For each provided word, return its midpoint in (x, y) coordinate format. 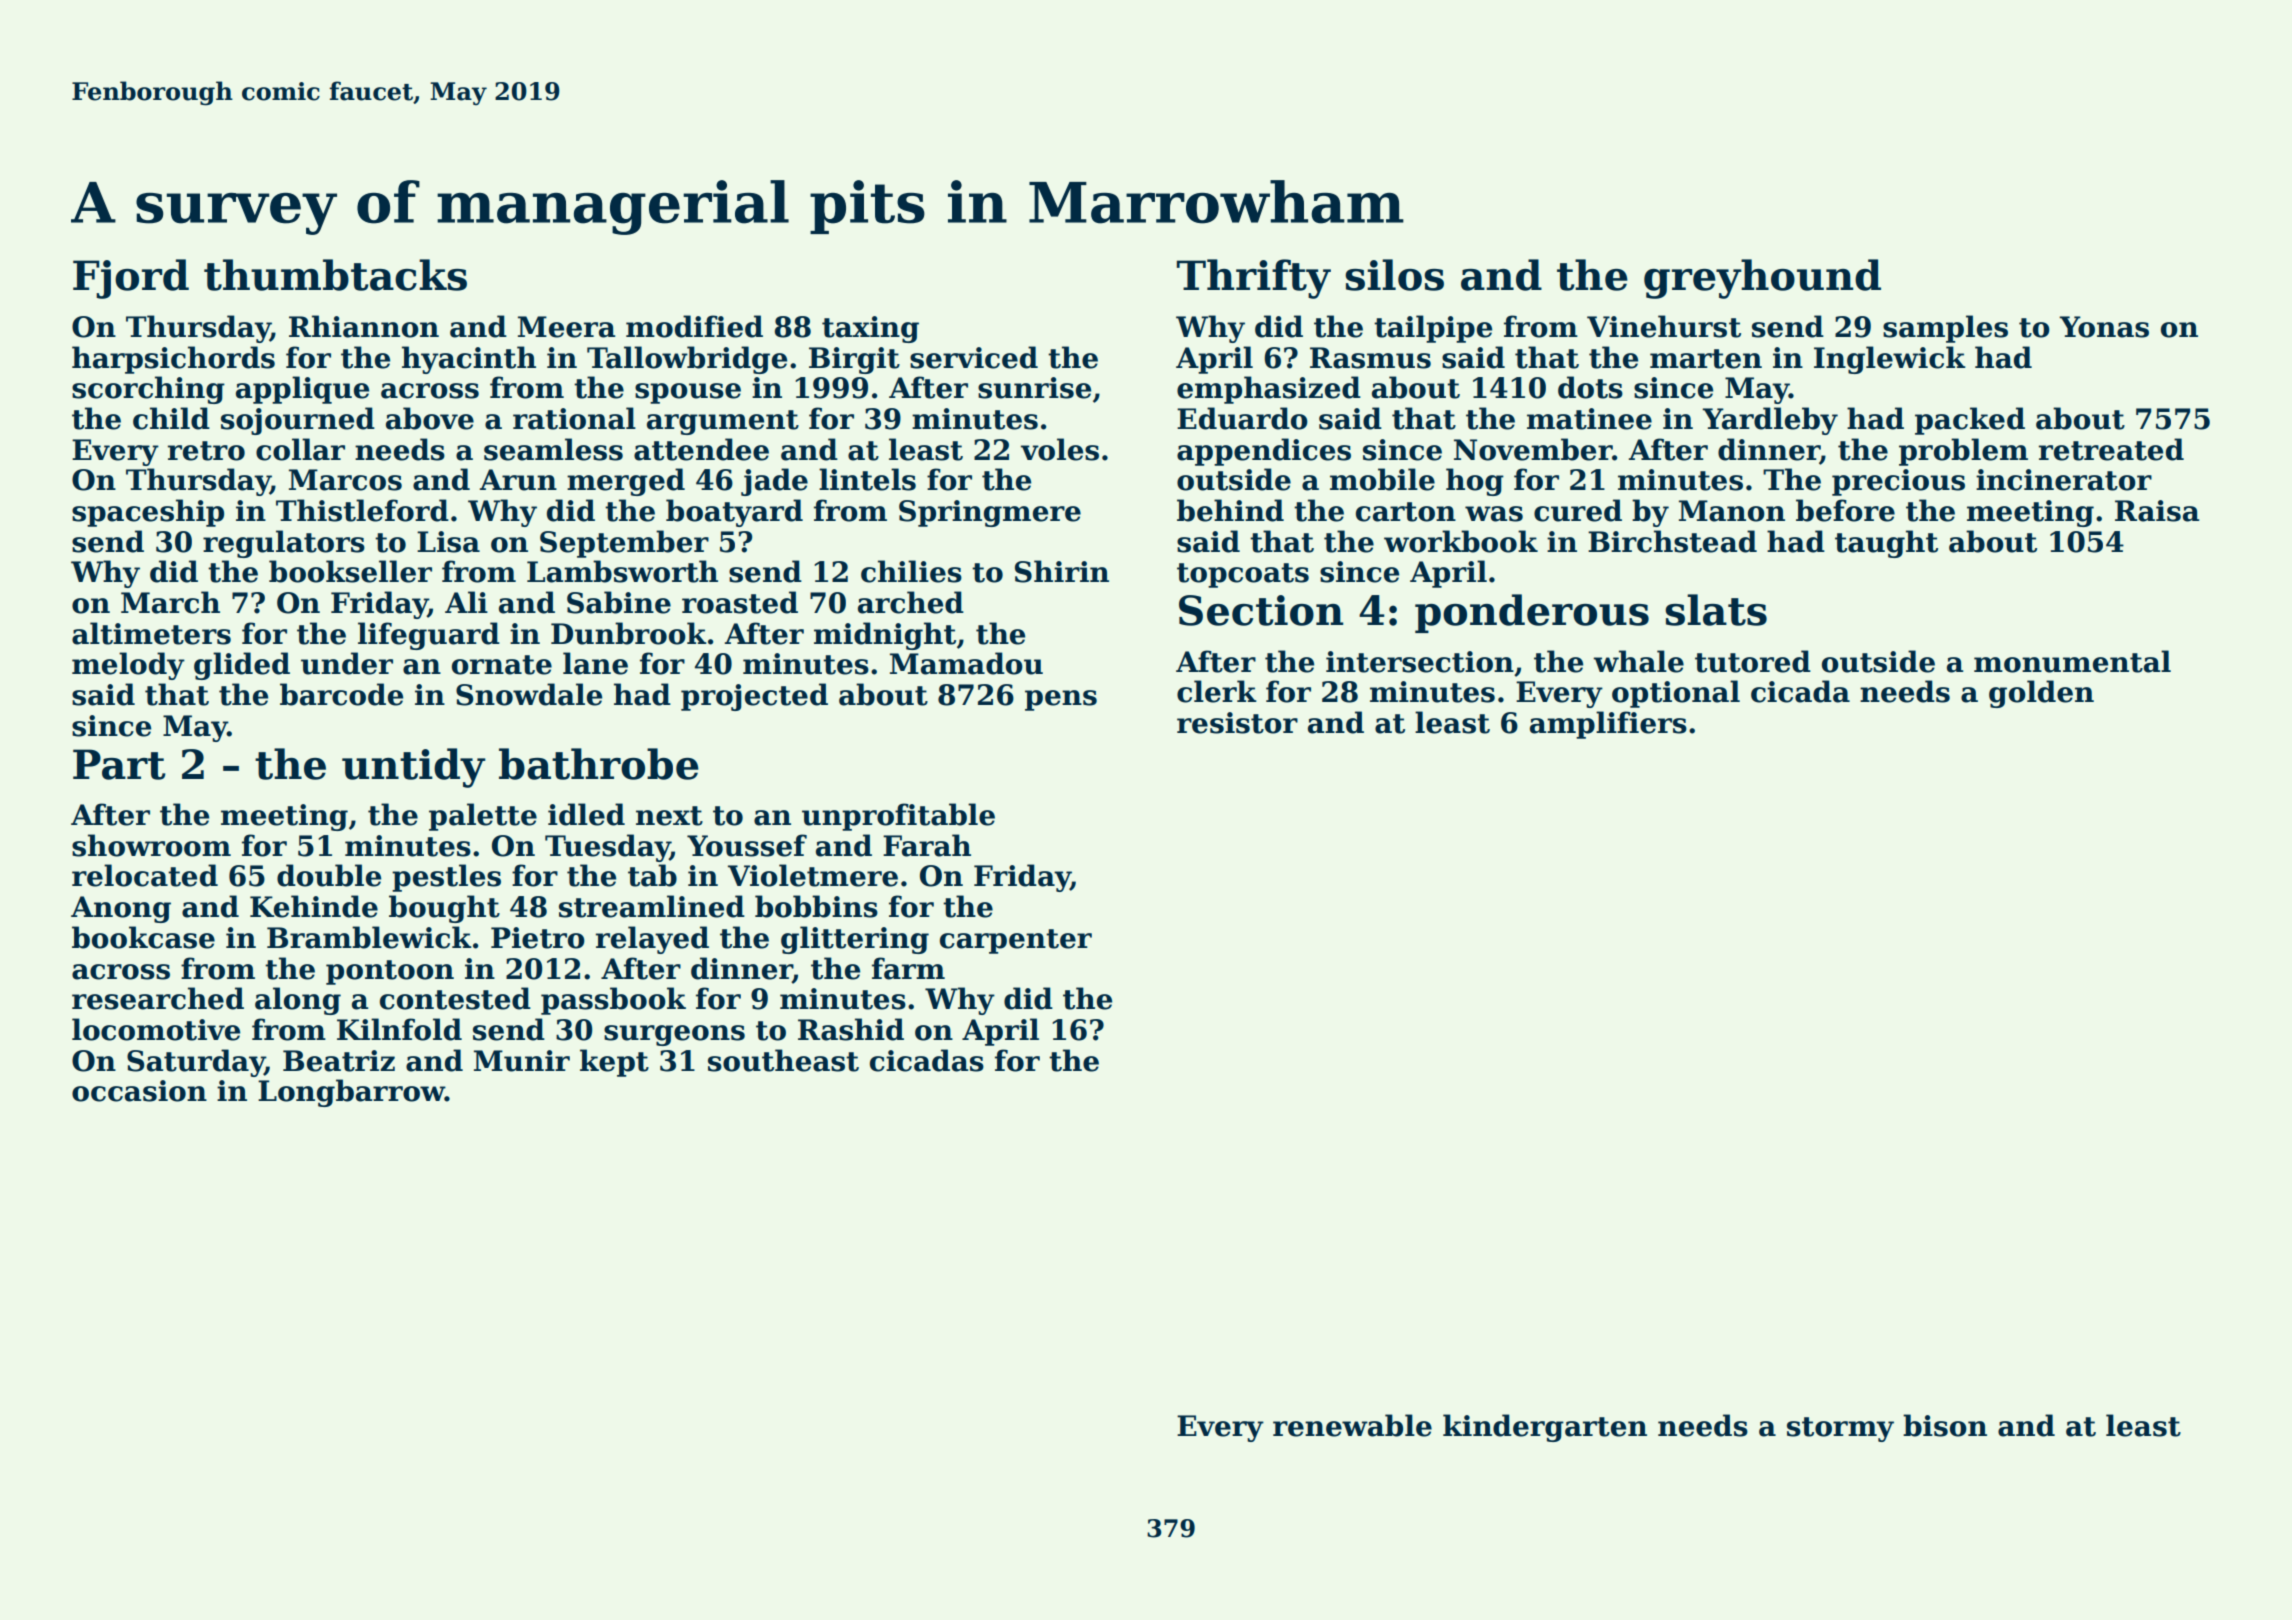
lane (595, 663)
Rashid (851, 1029)
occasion (139, 1091)
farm (908, 968)
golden (2041, 694)
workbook (1461, 541)
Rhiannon (364, 326)
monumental (2072, 661)
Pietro (538, 938)
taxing (870, 329)
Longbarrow (351, 1093)
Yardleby (1770, 421)
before (1845, 510)
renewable (1352, 1425)
